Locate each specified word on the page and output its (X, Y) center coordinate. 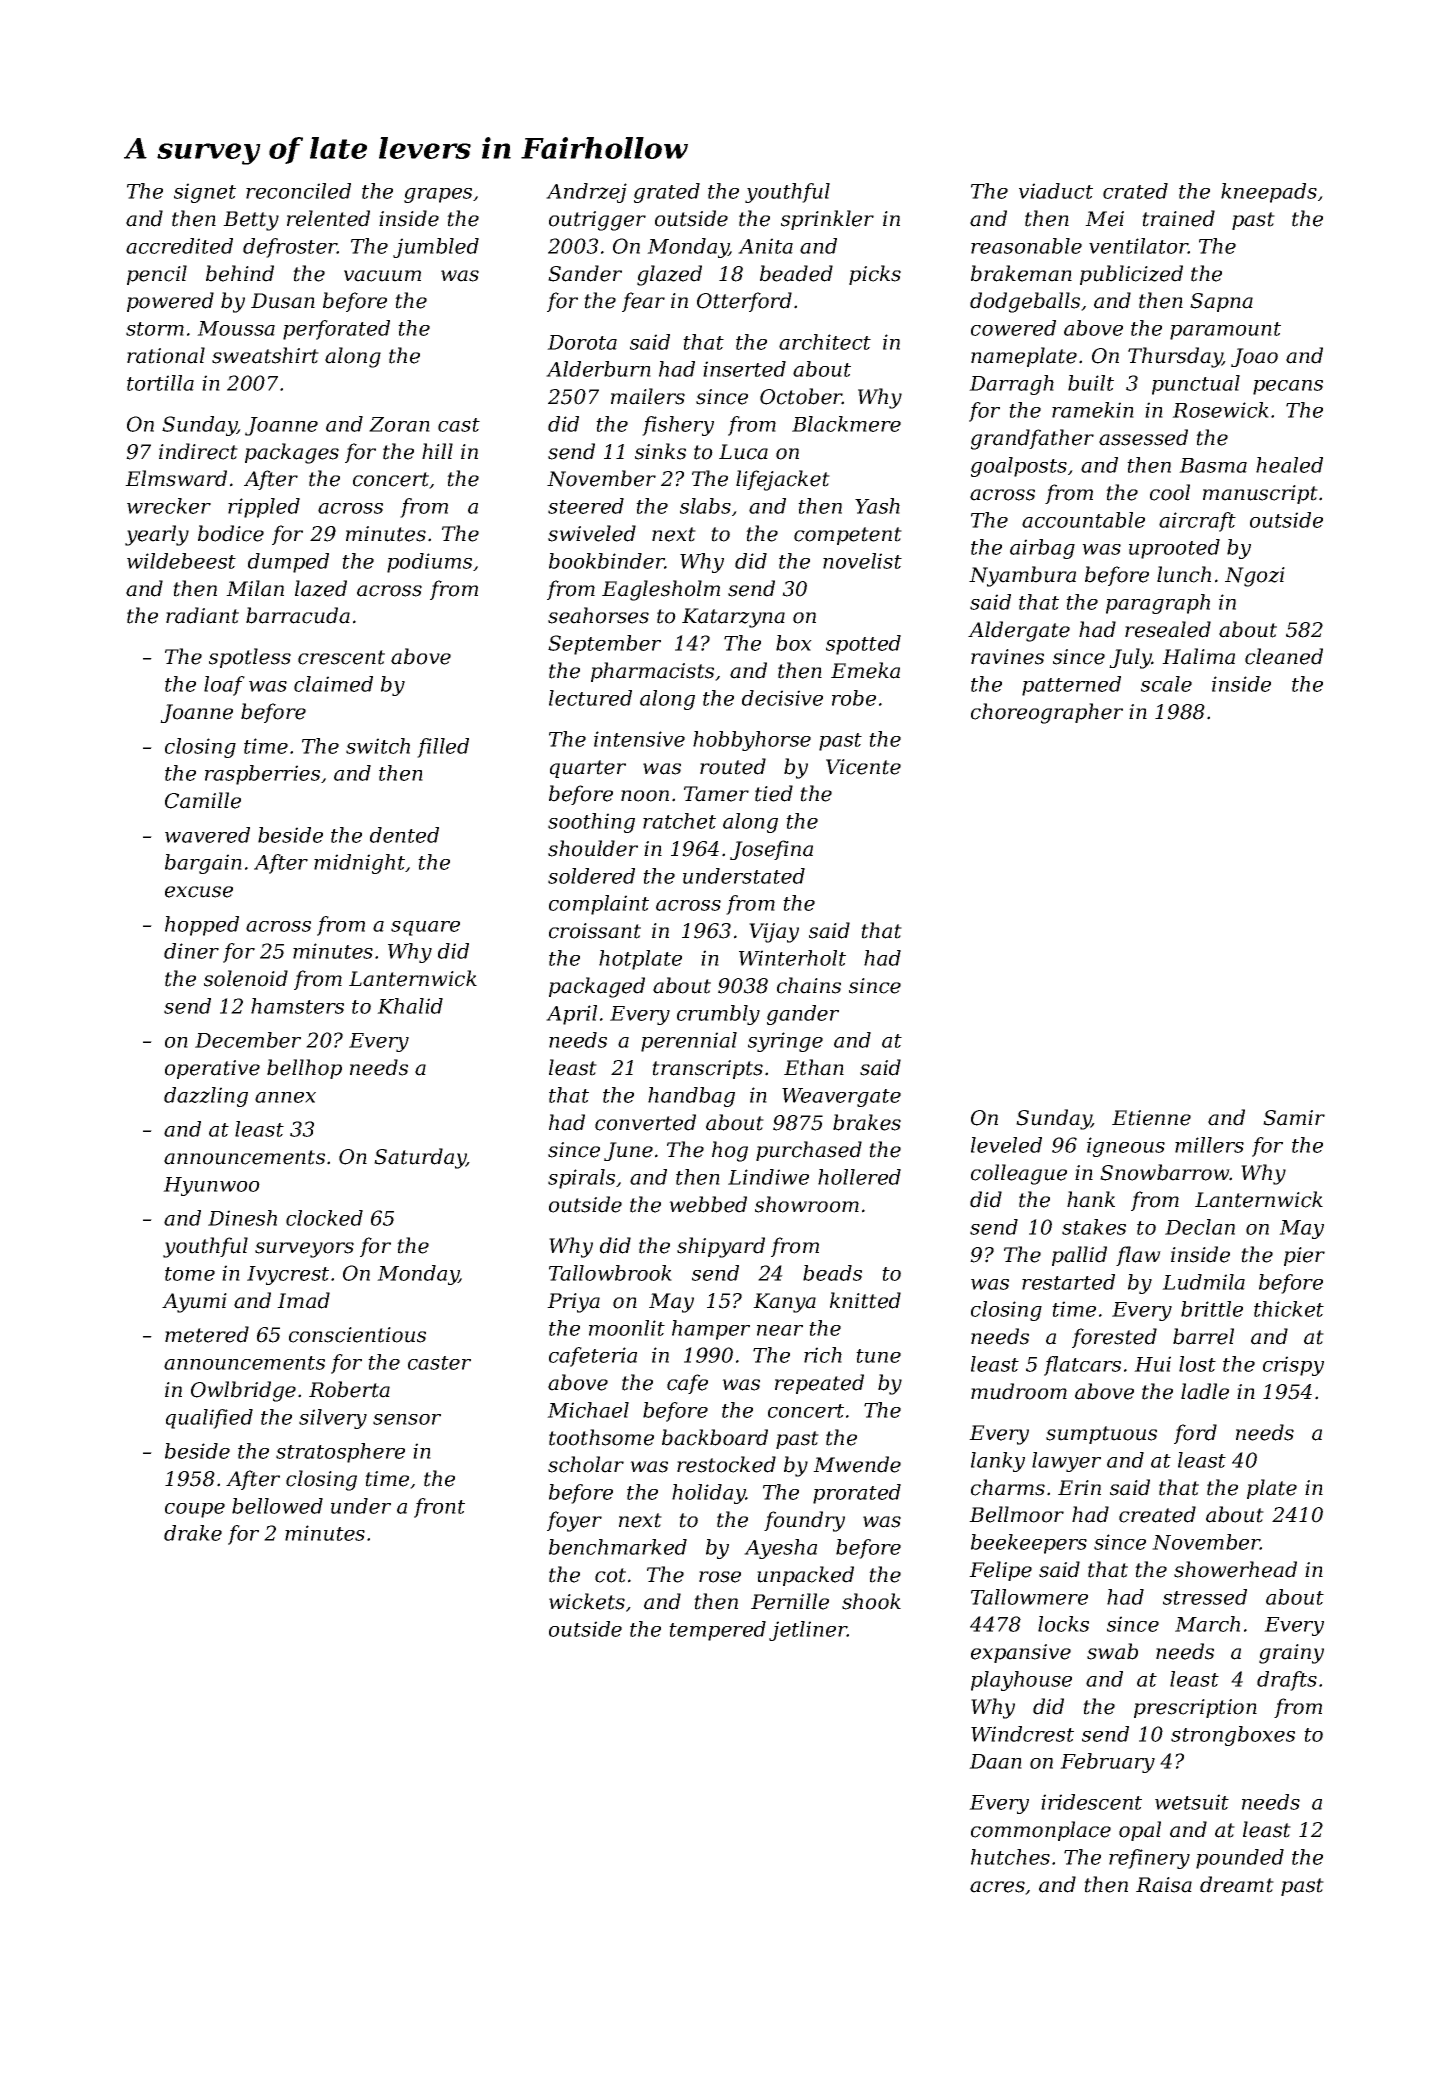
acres (997, 1887)
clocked (324, 1218)
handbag (691, 1097)
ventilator (1138, 246)
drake (193, 1533)
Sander (585, 273)
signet (205, 193)
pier (1304, 1256)
